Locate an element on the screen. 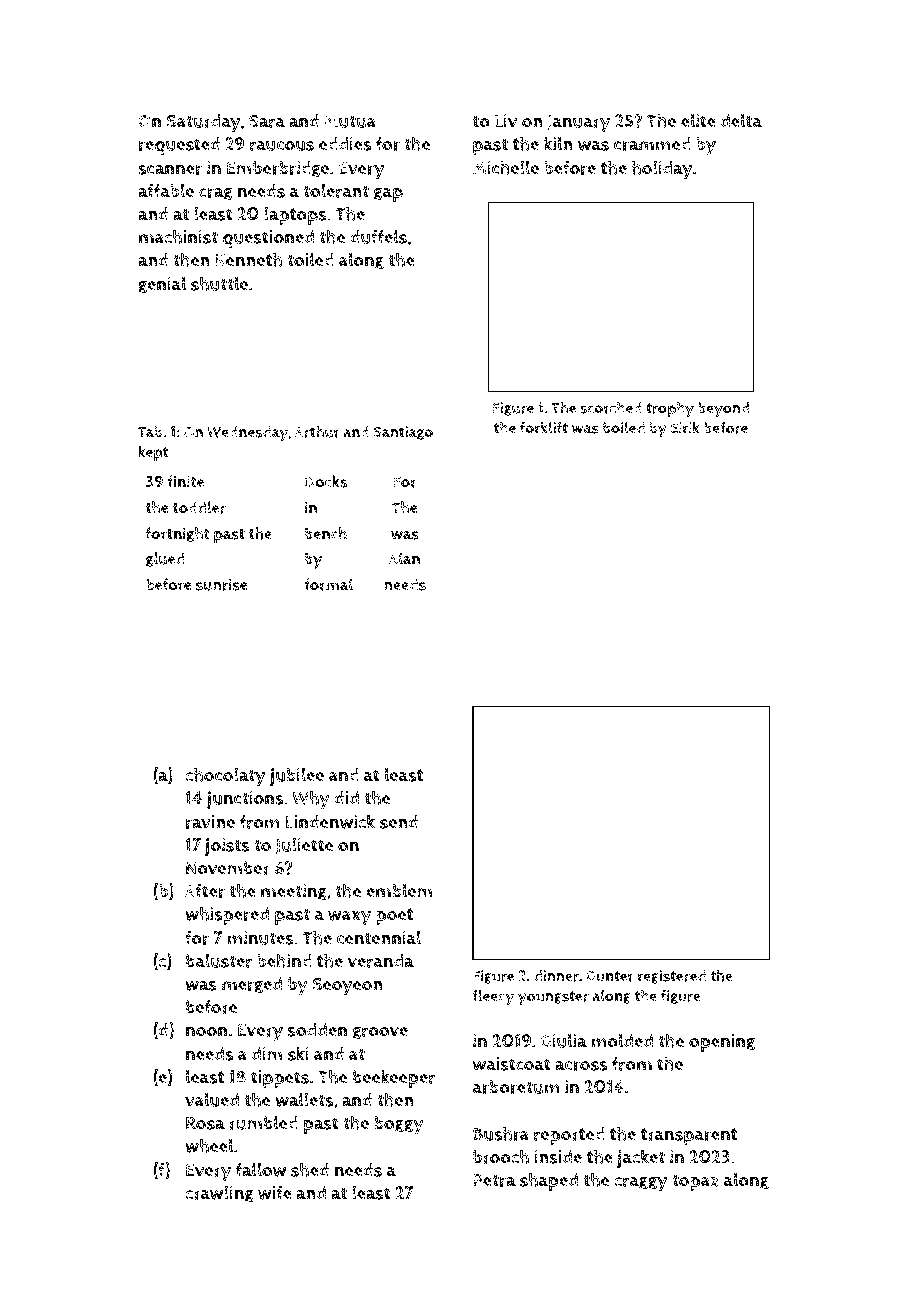 The height and width of the screenshot is (1316, 908). jubilee is located at coordinates (297, 776).
